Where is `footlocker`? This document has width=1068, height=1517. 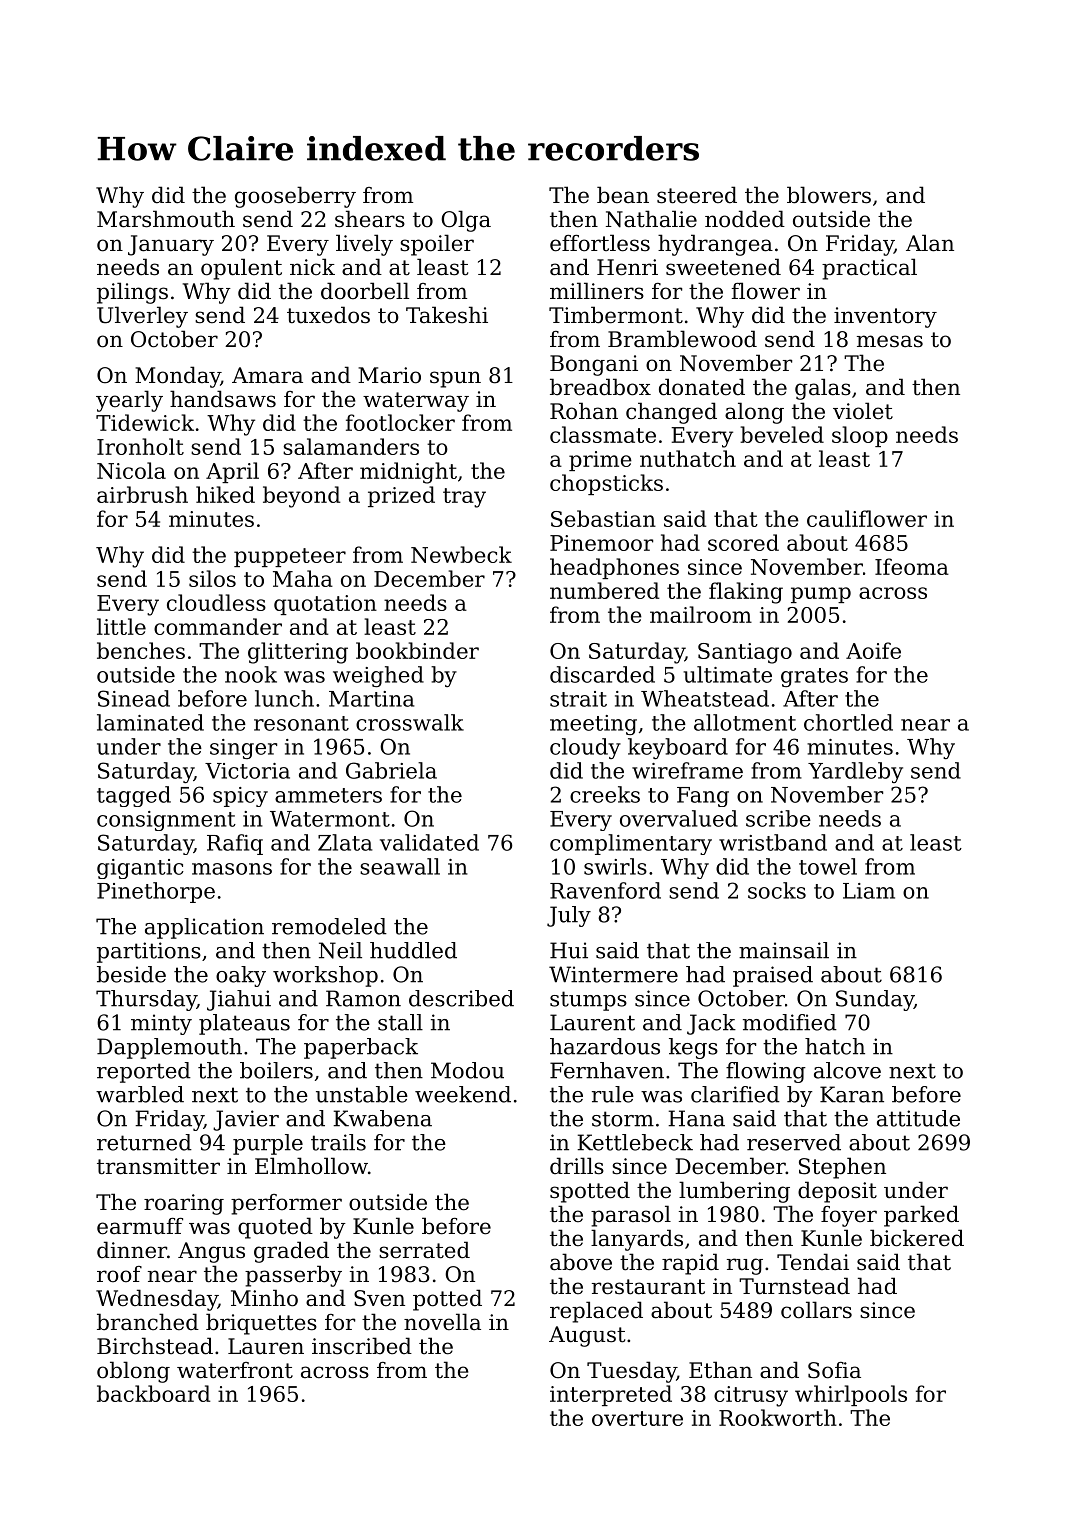 footlocker is located at coordinates (400, 422).
